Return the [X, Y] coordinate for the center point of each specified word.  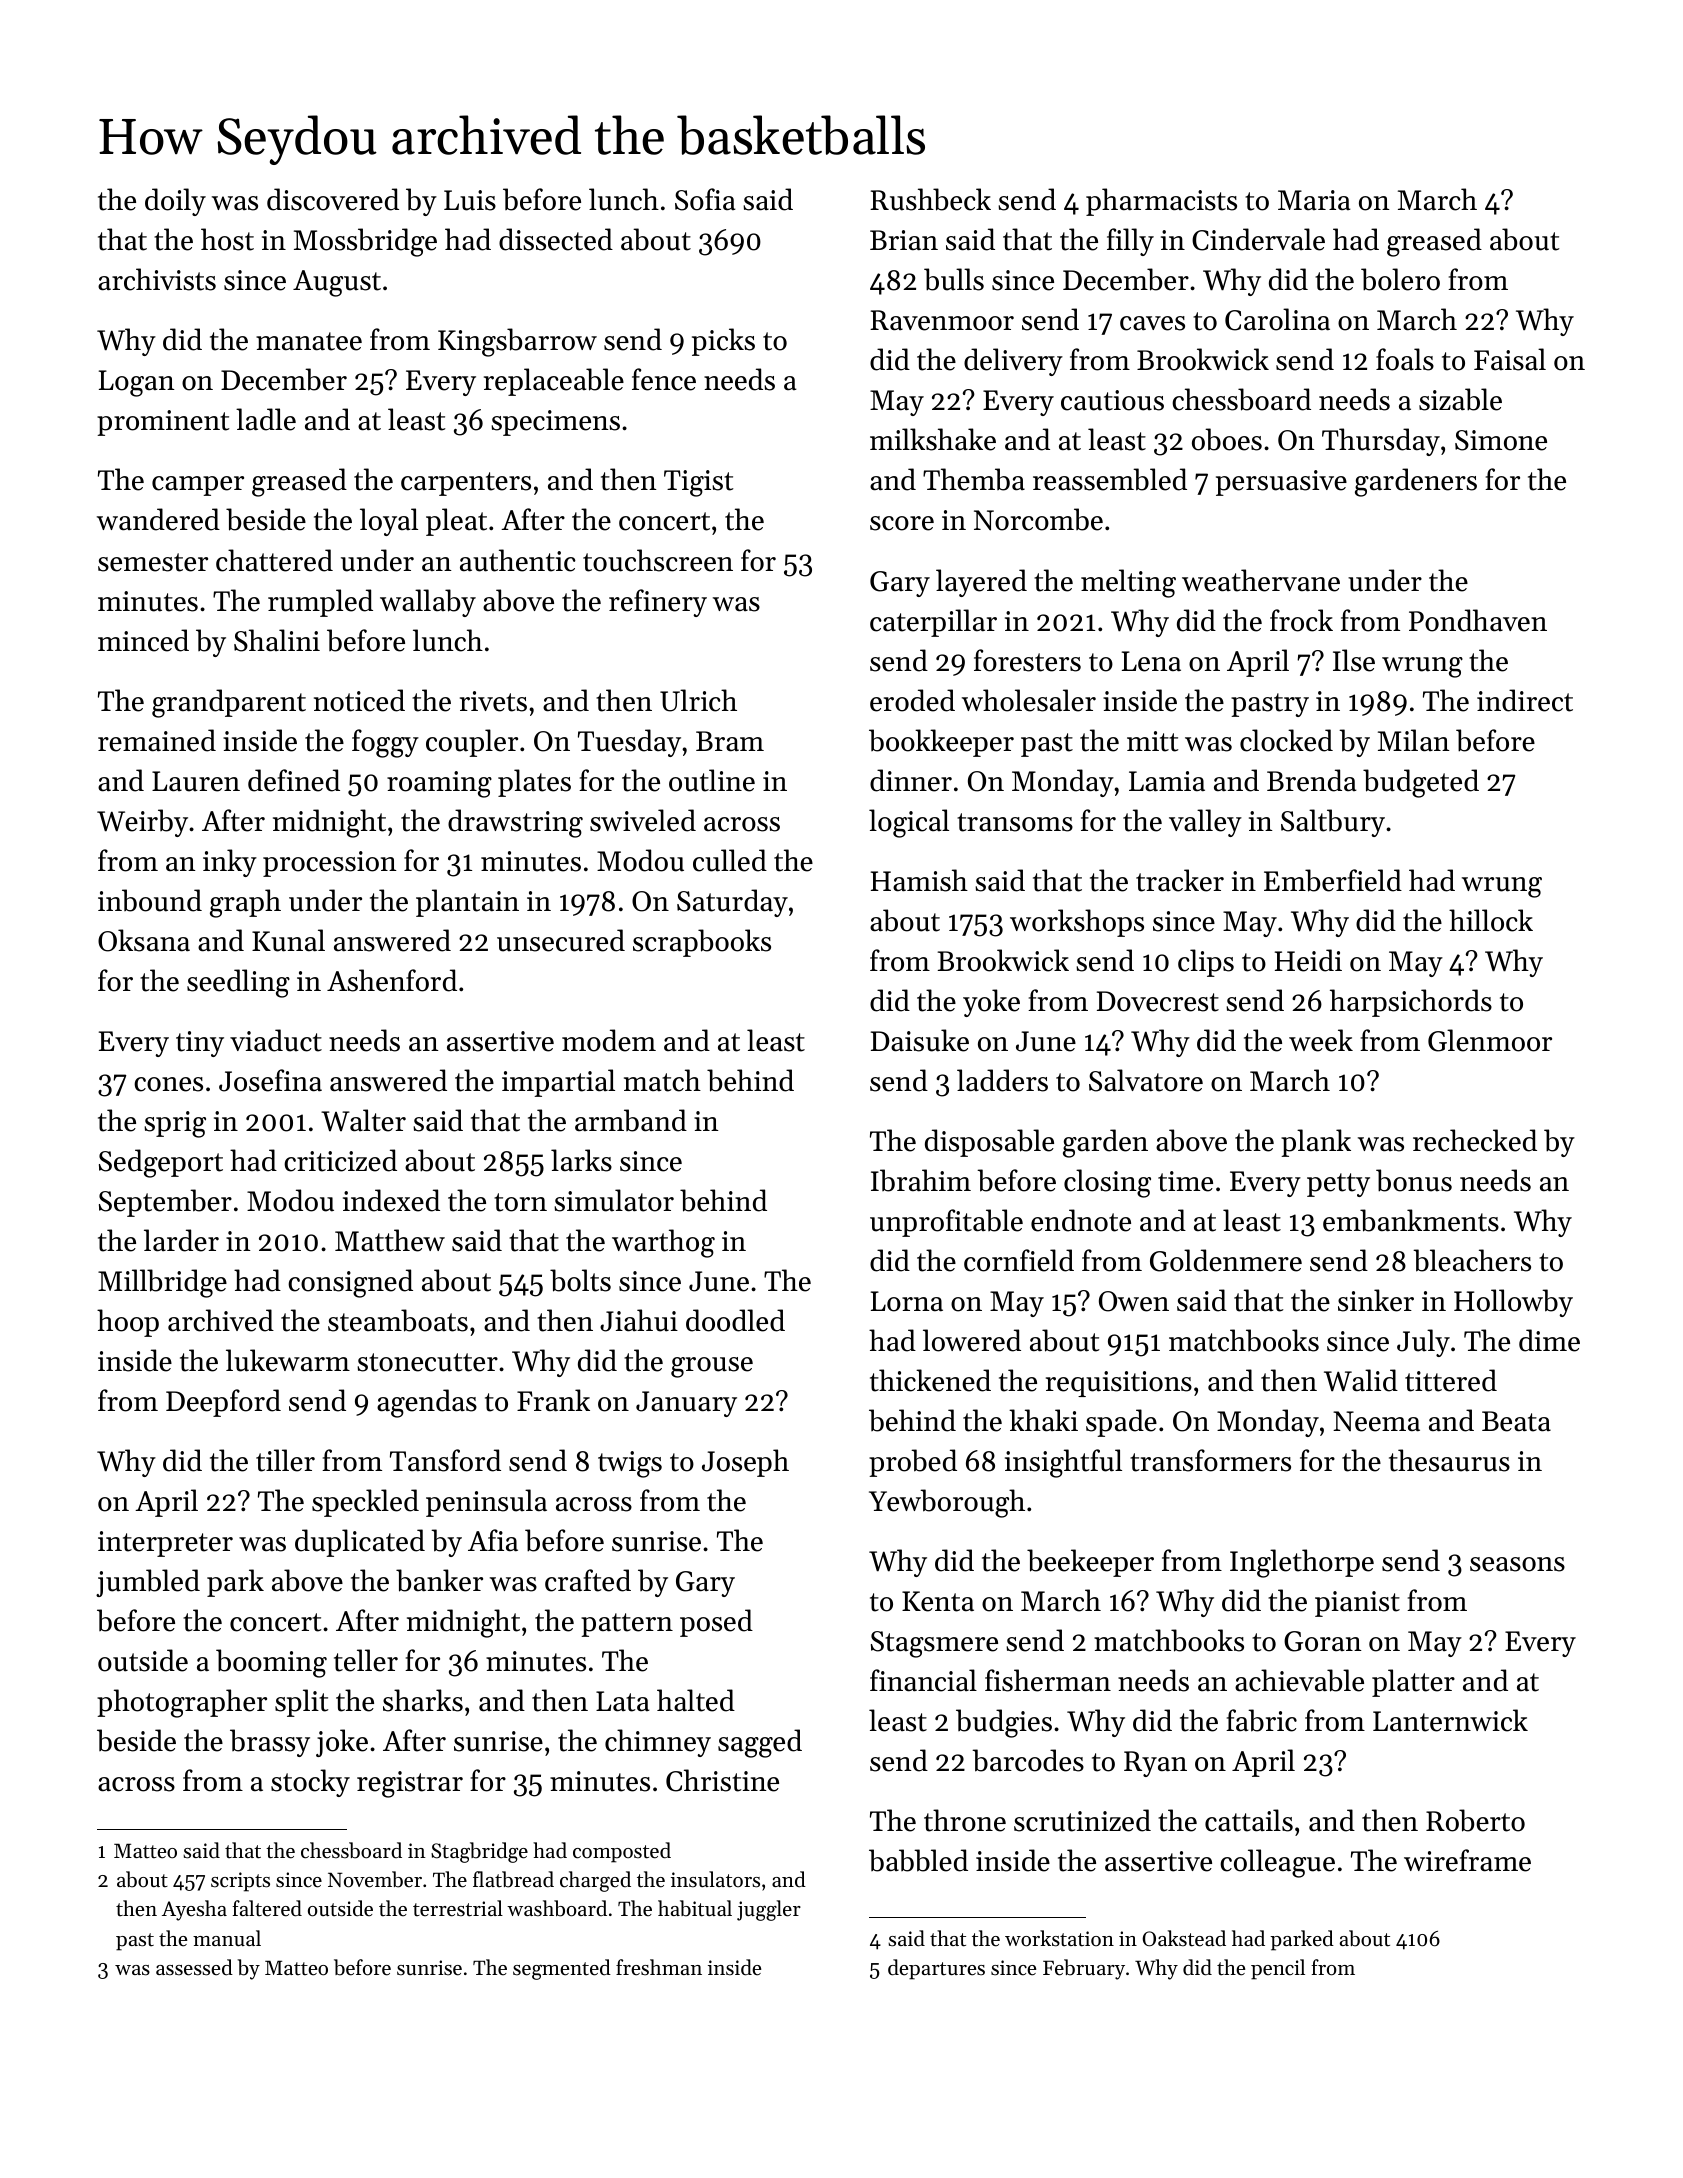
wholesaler [1029, 700]
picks [723, 342]
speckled [365, 1503]
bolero [1400, 279]
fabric [1261, 1720]
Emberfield [1333, 880]
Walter [363, 1120]
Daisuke [920, 1040]
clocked [1286, 740]
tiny [200, 1044]
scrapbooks [702, 943]
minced [143, 640]
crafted [588, 1580]
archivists [157, 279]
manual [227, 1938]
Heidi [1308, 960]
